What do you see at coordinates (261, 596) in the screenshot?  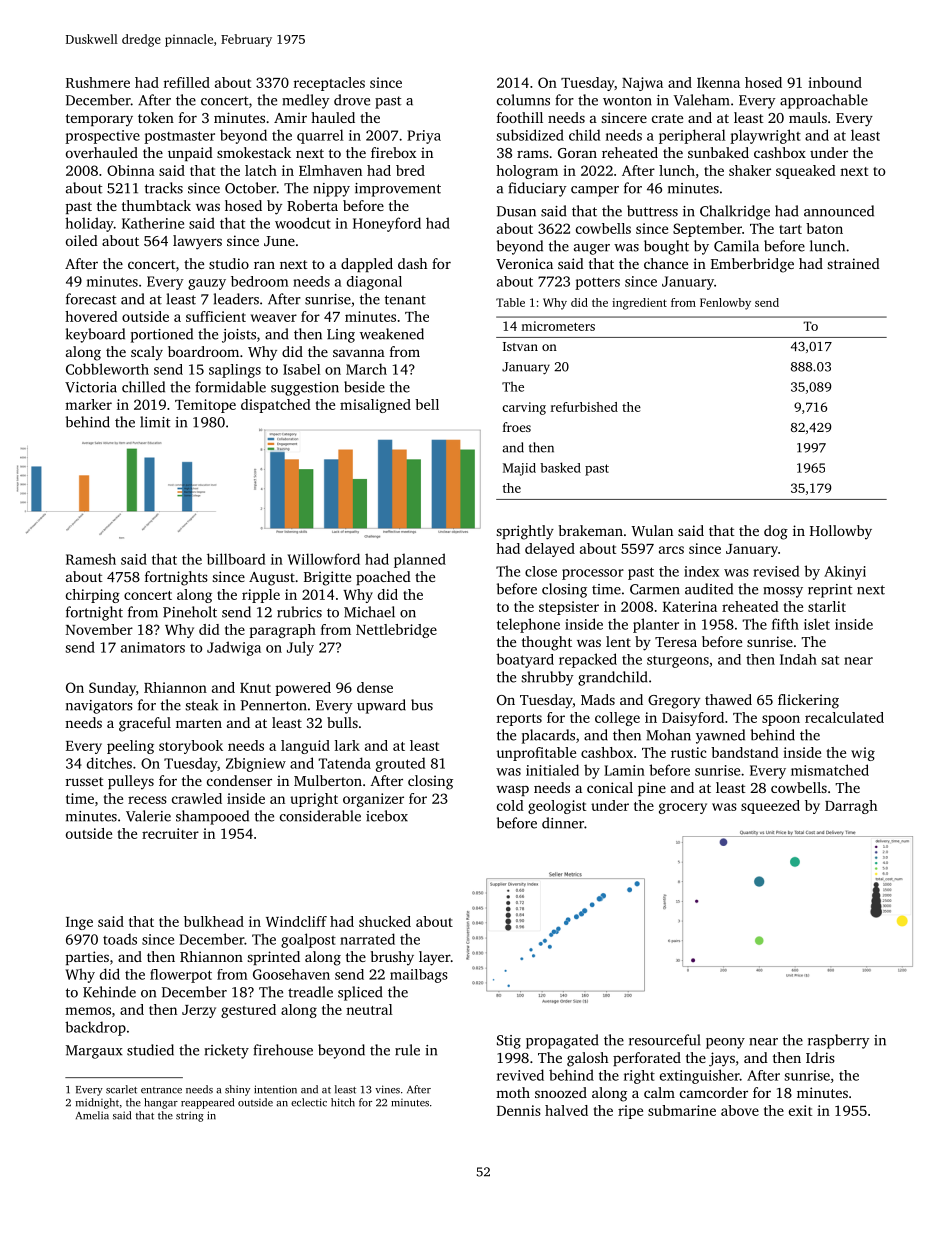 I see `ripple` at bounding box center [261, 596].
